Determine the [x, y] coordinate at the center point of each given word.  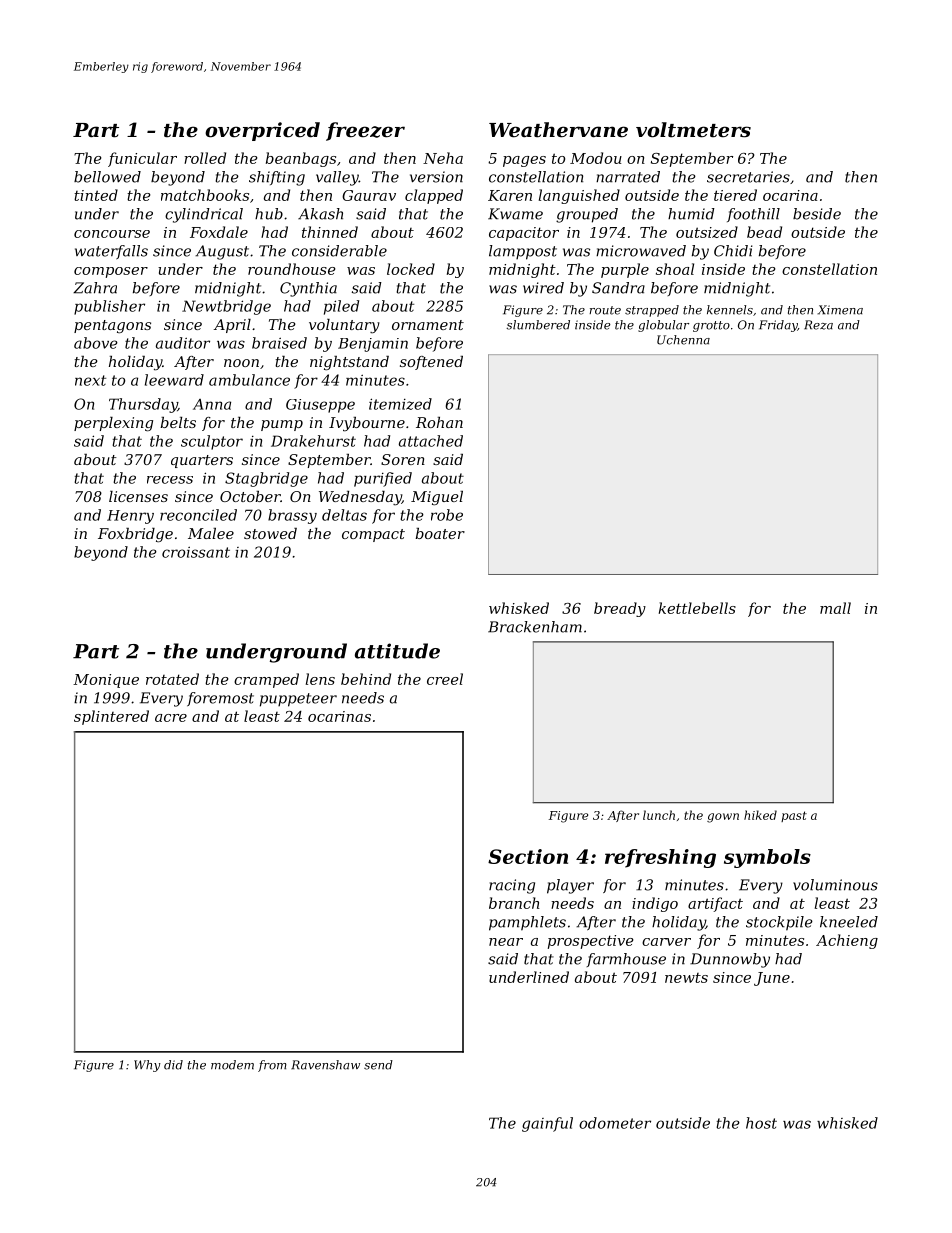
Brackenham [535, 627]
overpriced [262, 131]
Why [147, 1066]
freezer [365, 131]
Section [528, 856]
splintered [111, 717]
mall [835, 608]
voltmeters [693, 130]
